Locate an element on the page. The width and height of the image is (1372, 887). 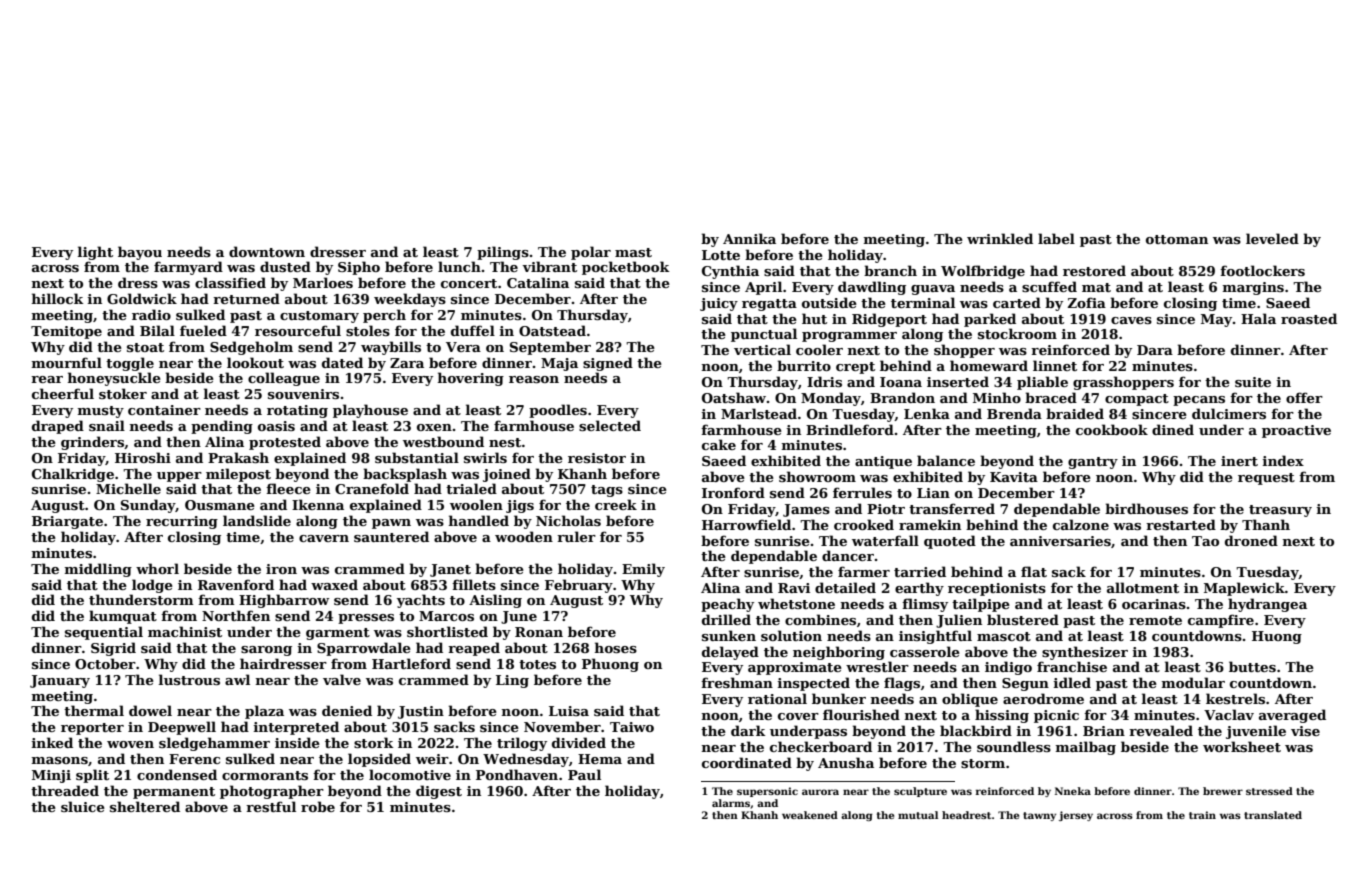
upper is located at coordinates (179, 477).
